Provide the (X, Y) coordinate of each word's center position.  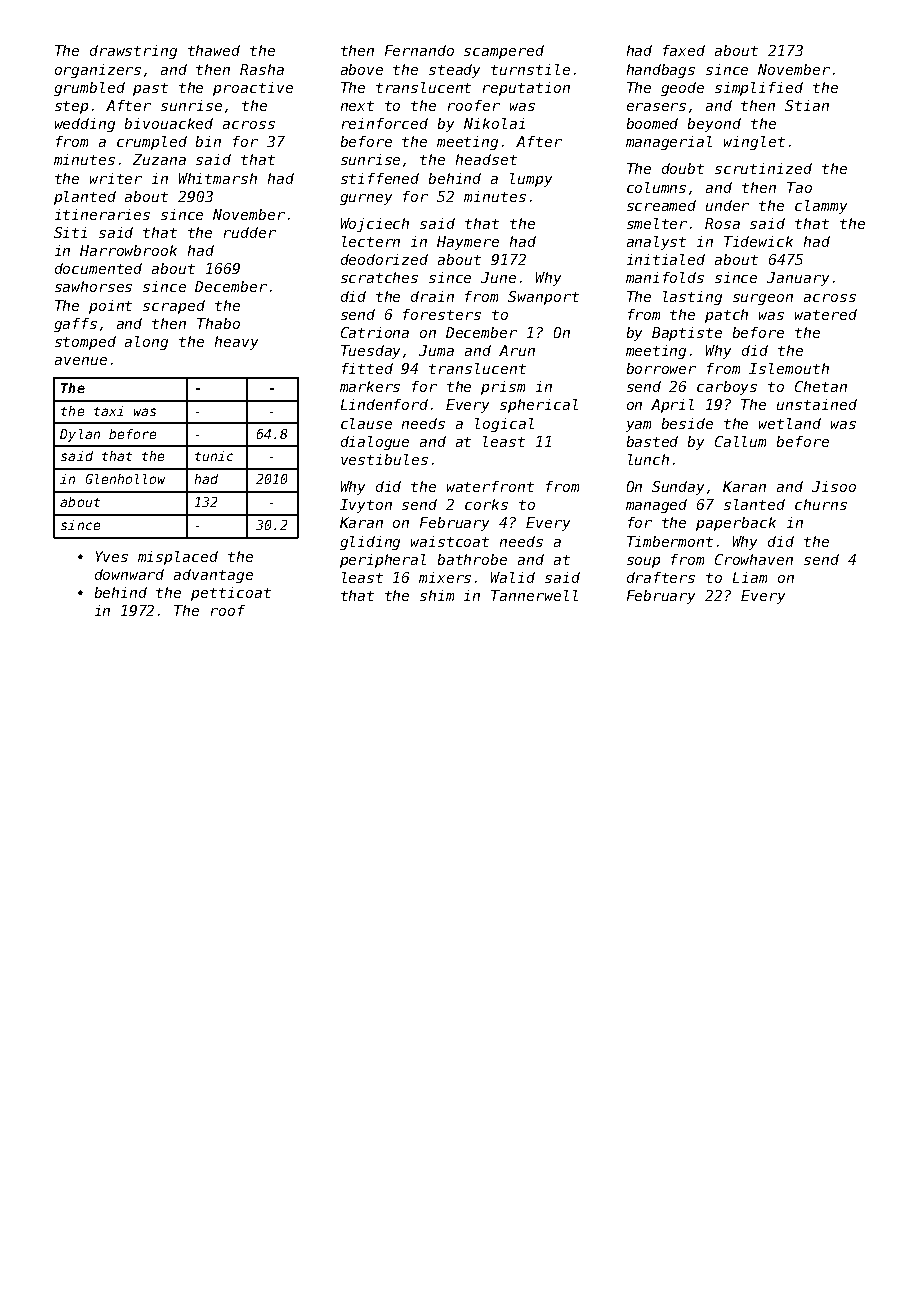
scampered (504, 52)
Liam (750, 577)
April (672, 406)
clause (366, 423)
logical (504, 425)
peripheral (383, 561)
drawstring (133, 52)
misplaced (178, 558)
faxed (684, 50)
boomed (652, 123)
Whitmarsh (218, 178)
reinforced (385, 123)
